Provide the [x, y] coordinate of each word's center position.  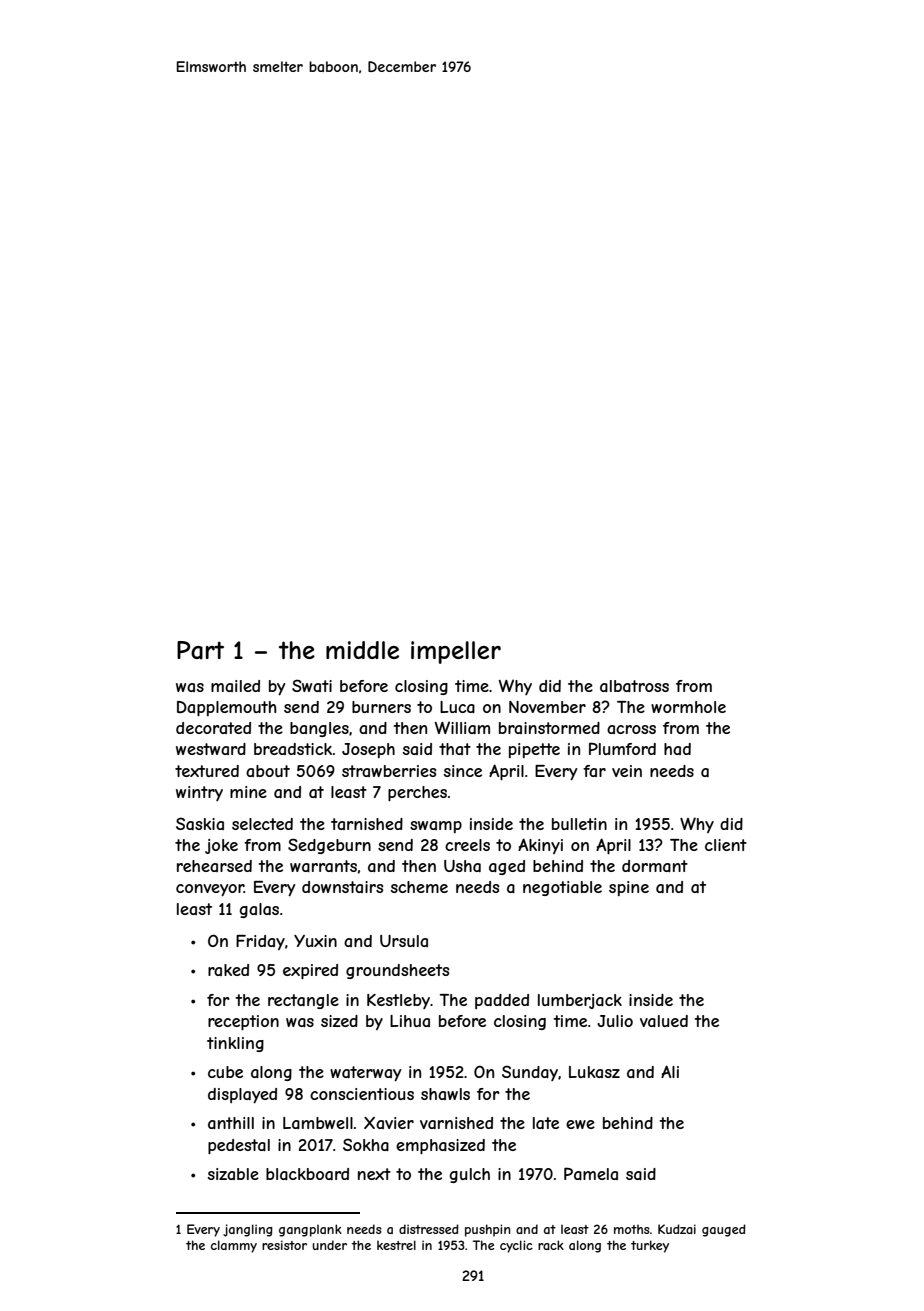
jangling [248, 1230]
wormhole [688, 707]
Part [200, 650]
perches [417, 793]
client [726, 845]
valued [664, 1021]
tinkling [235, 1044]
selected [262, 824]
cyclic [516, 1246]
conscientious [362, 1094]
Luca [457, 707]
